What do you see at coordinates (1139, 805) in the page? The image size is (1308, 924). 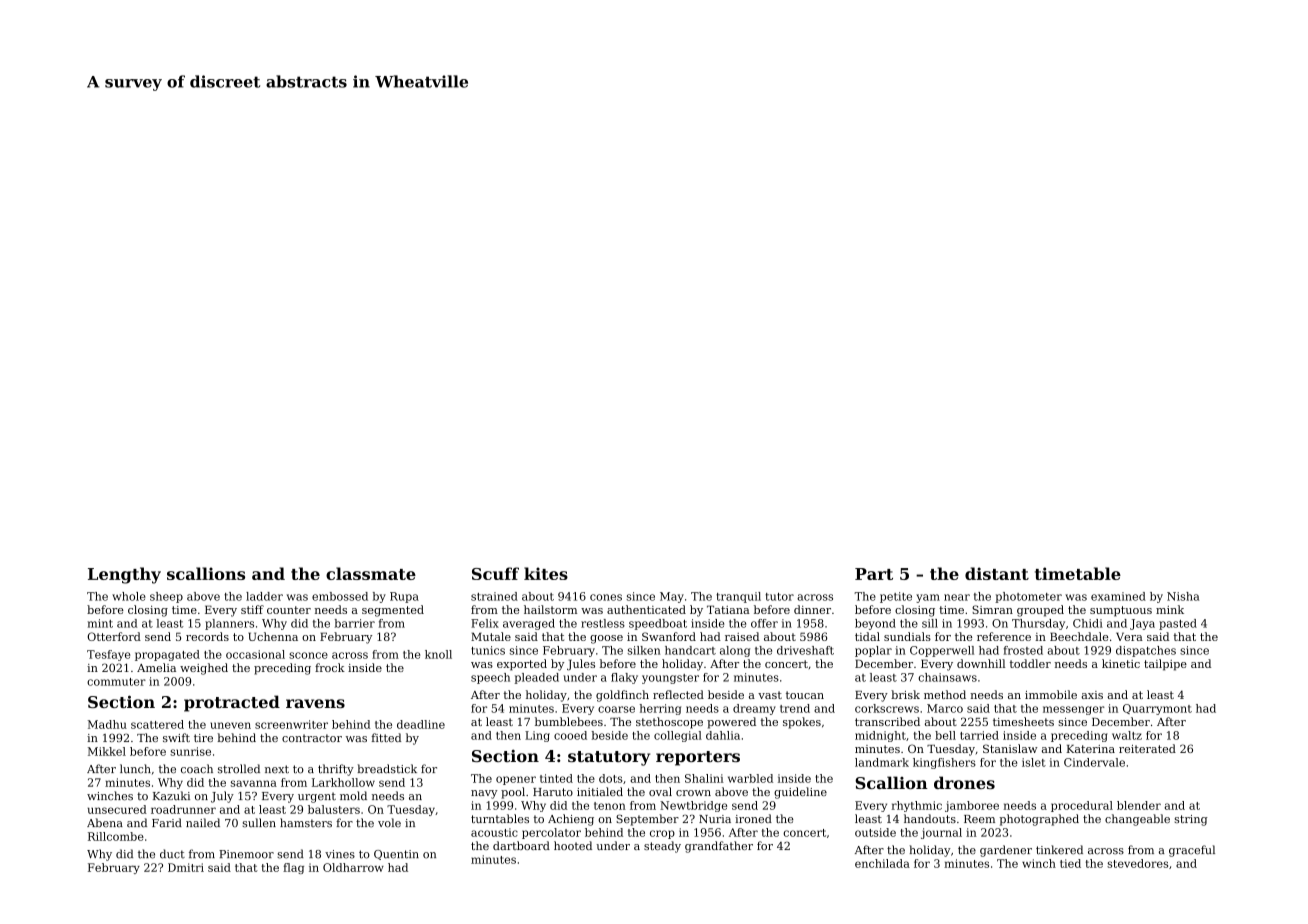 I see `blender` at bounding box center [1139, 805].
